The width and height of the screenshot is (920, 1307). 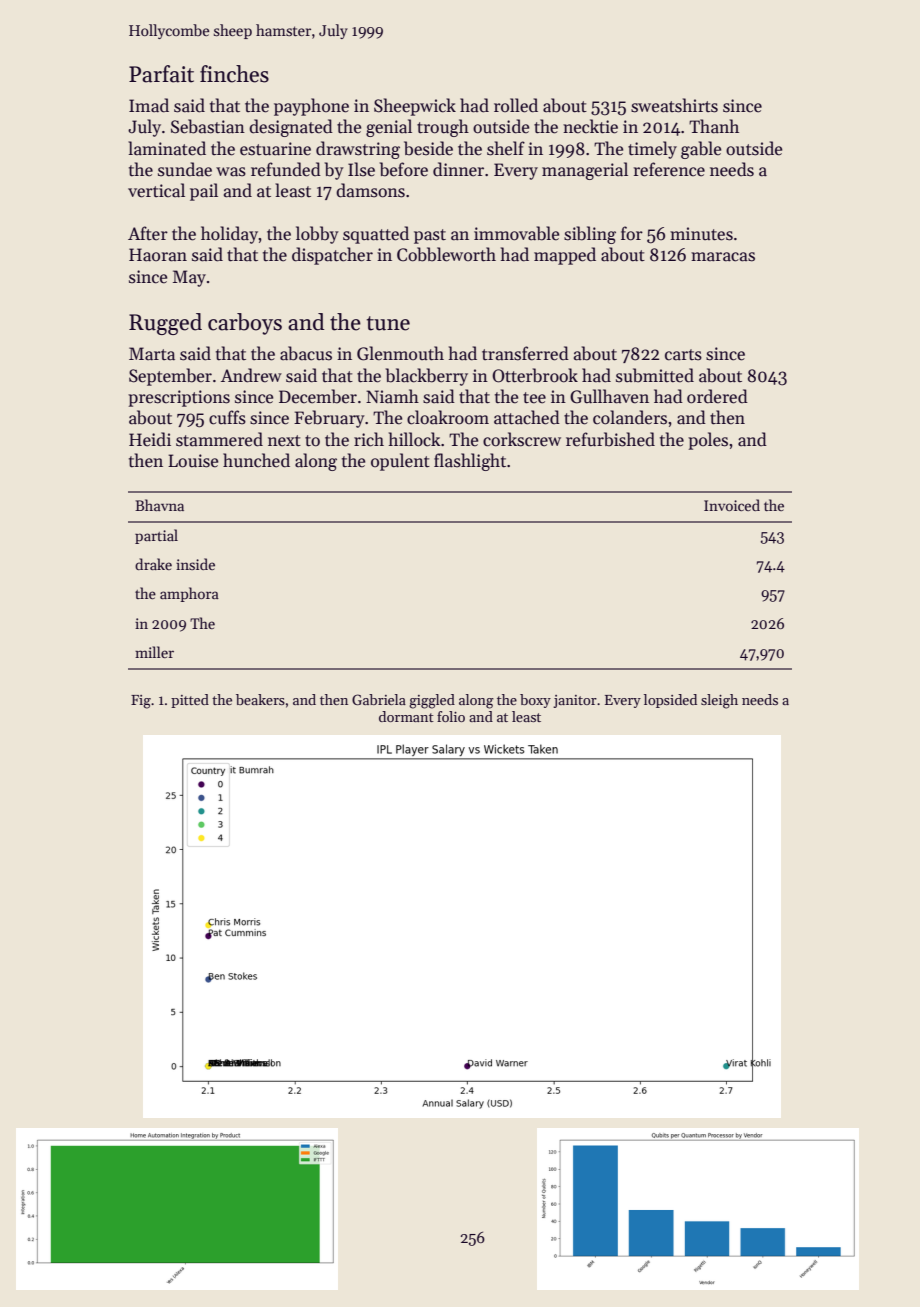 What do you see at coordinates (152, 354) in the screenshot?
I see `Marta` at bounding box center [152, 354].
